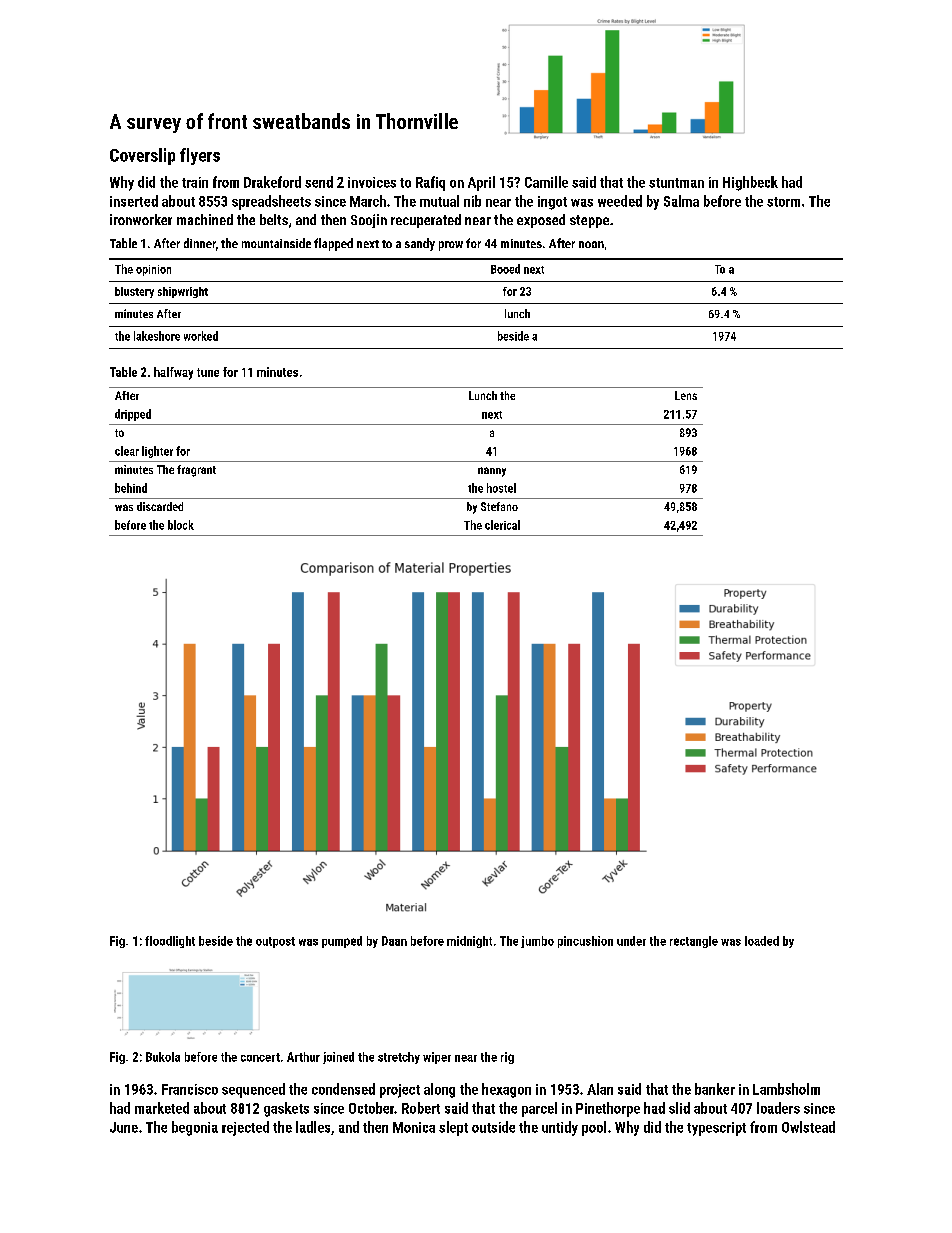  I want to click on storm, so click(783, 202).
